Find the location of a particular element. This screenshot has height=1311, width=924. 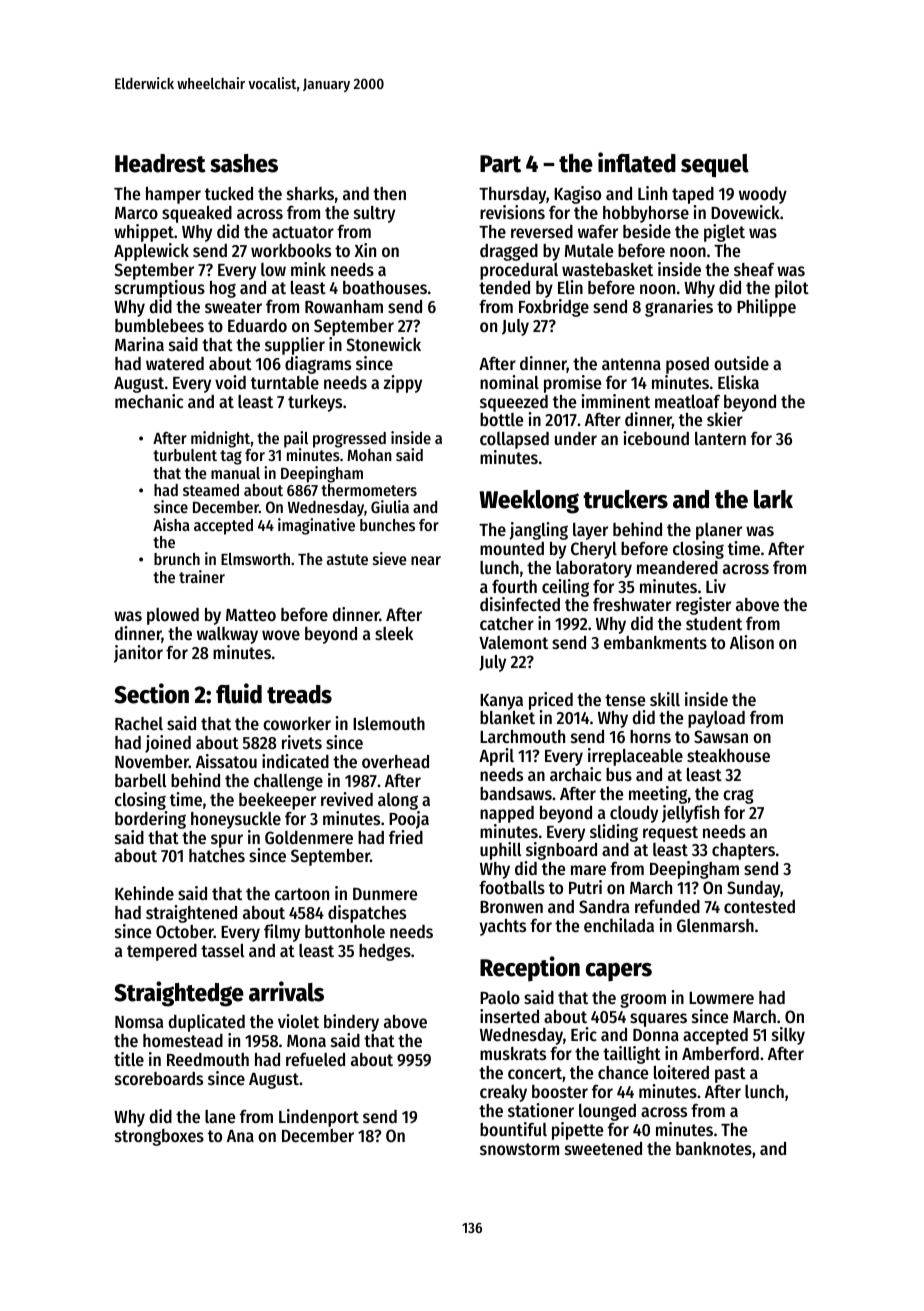

catcher is located at coordinates (507, 623).
